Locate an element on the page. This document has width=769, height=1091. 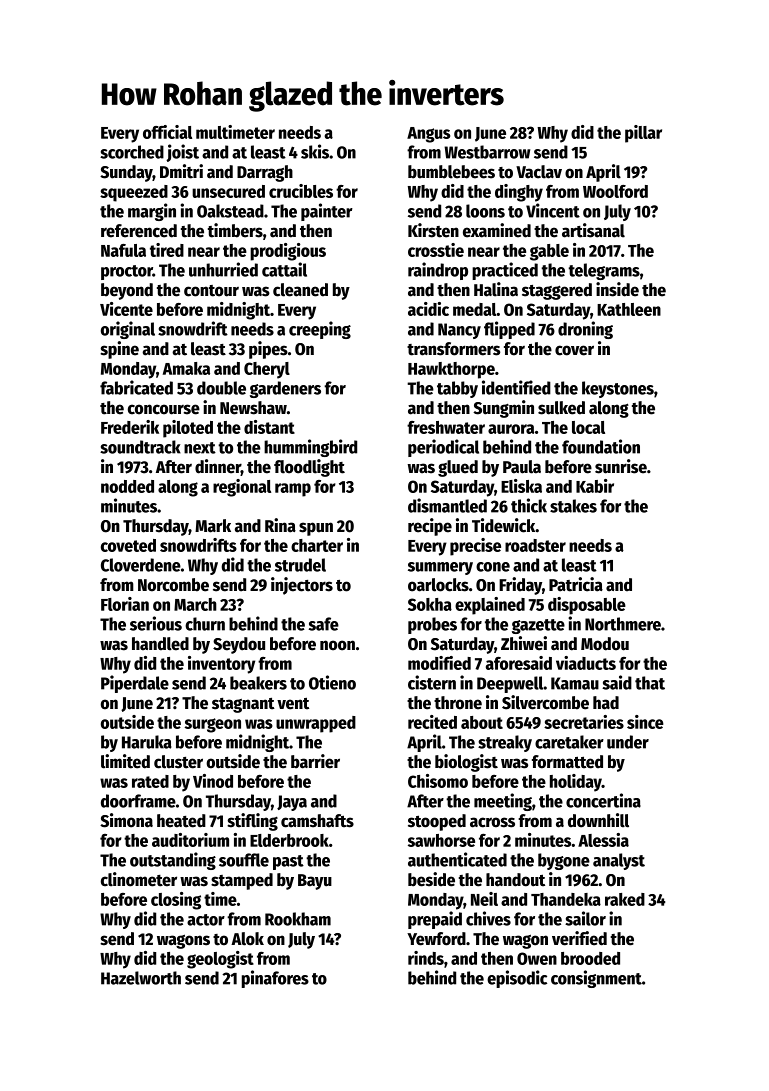
recipe is located at coordinates (430, 527).
